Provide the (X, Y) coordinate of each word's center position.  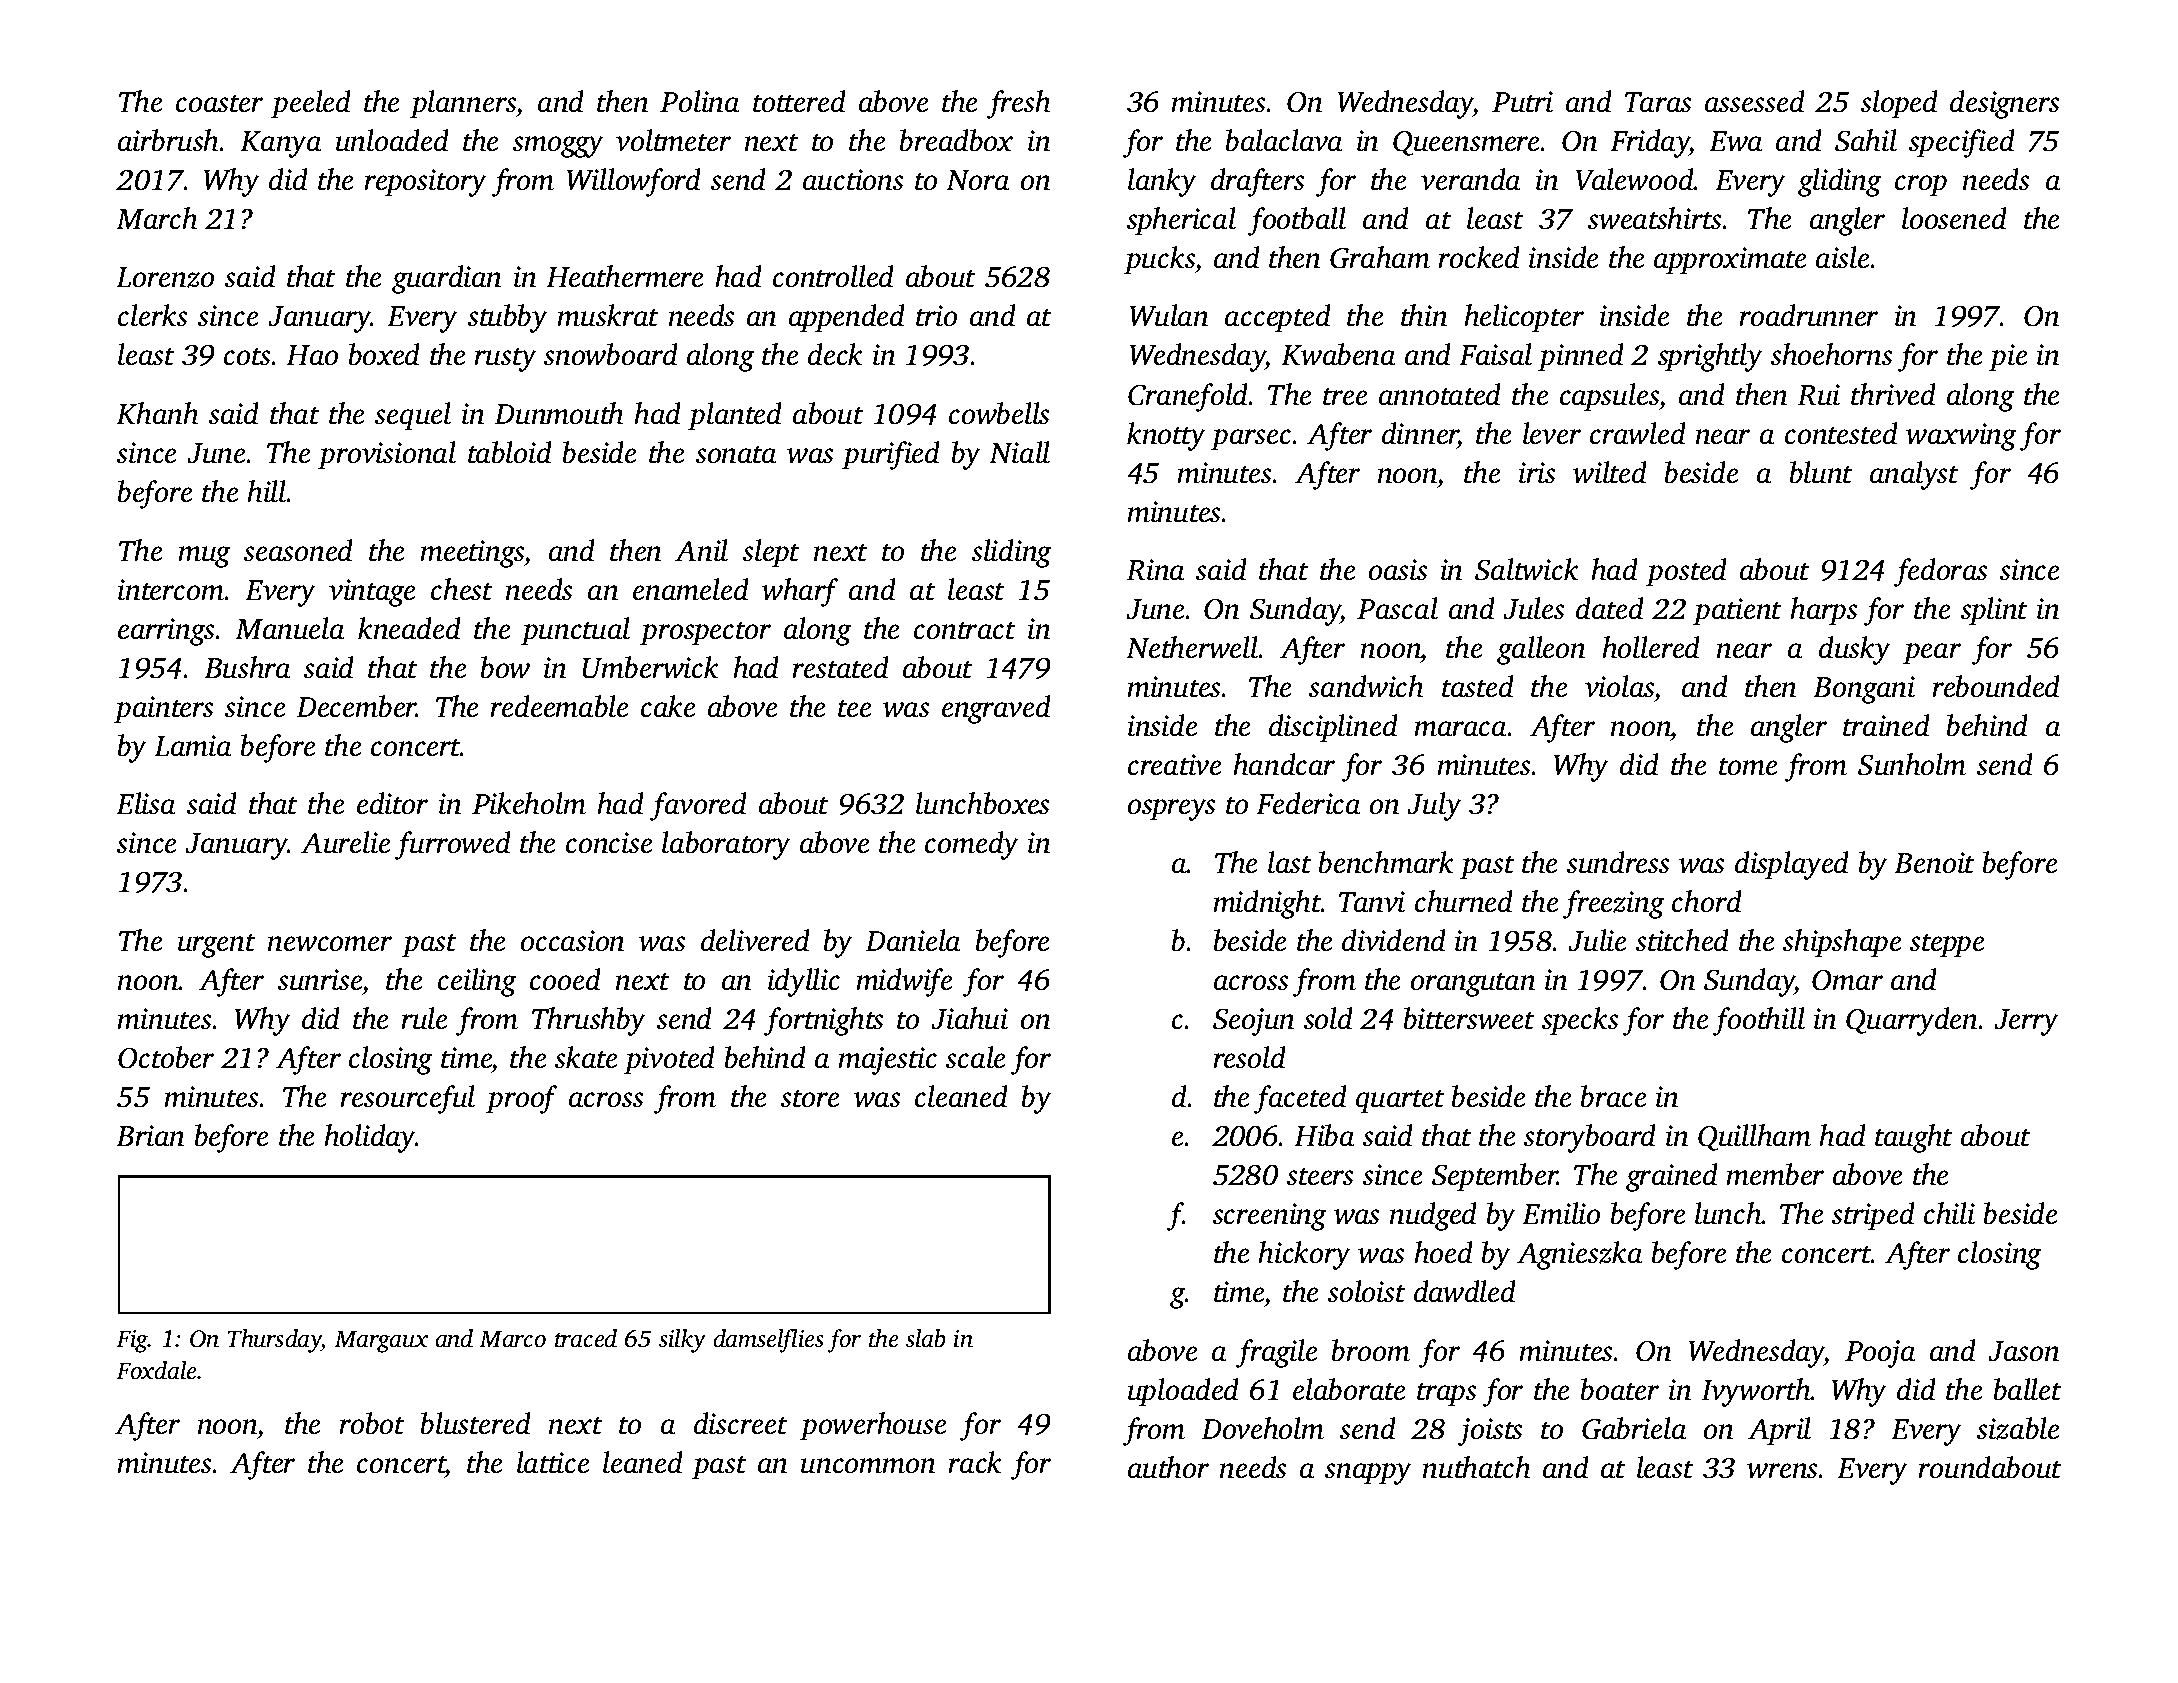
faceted (1300, 1099)
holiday (370, 1138)
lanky (1162, 182)
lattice (553, 1462)
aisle (1843, 257)
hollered (1651, 647)
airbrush (169, 140)
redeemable (559, 706)
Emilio (1561, 1213)
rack (975, 1462)
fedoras (1940, 572)
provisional (387, 455)
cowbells (999, 413)
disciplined (1333, 728)
